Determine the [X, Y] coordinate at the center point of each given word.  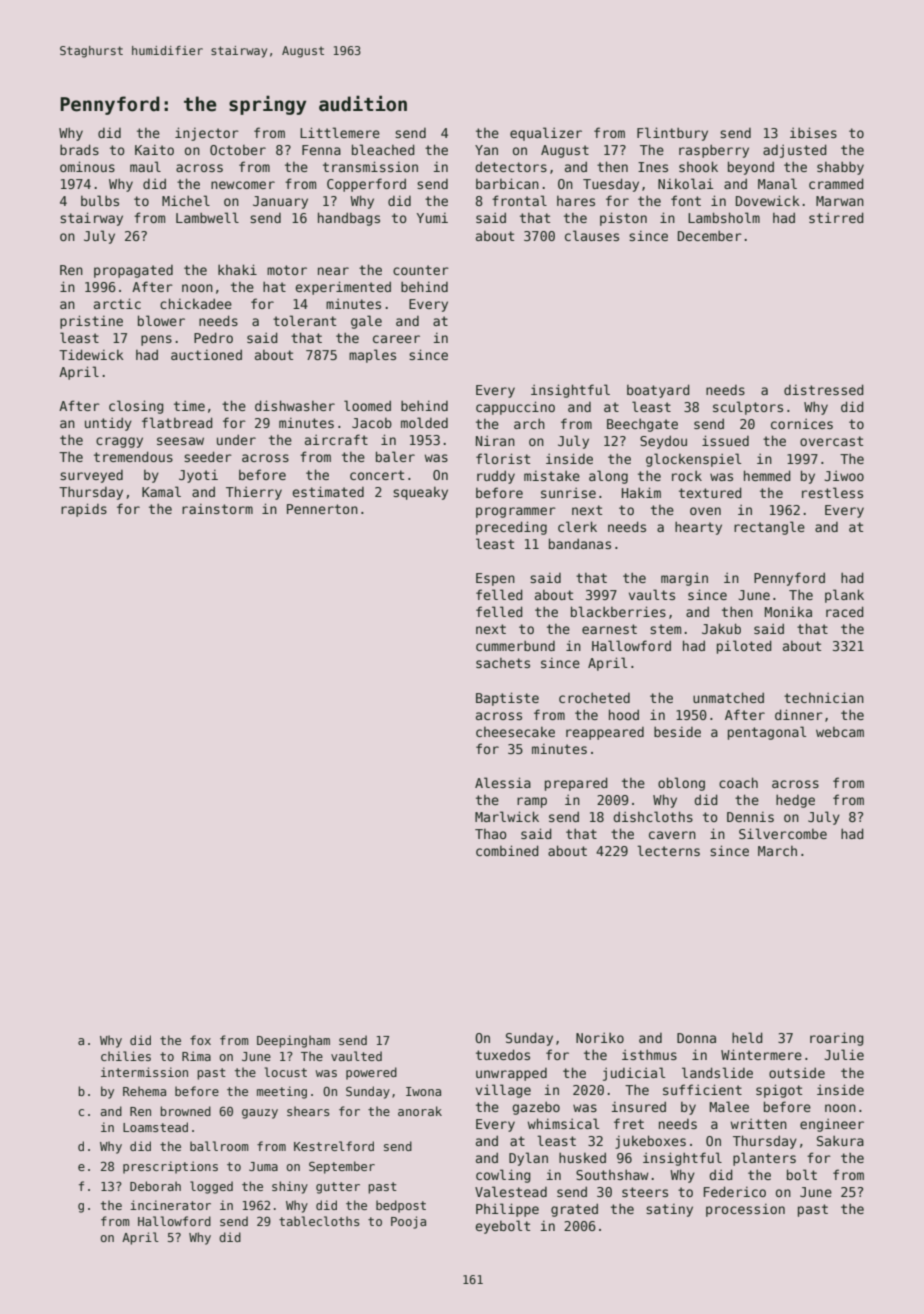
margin [684, 579]
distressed [824, 389]
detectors [511, 166]
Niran [495, 441]
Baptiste [507, 699]
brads [79, 149]
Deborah [155, 1186]
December [710, 235]
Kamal [161, 491]
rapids [84, 510]
